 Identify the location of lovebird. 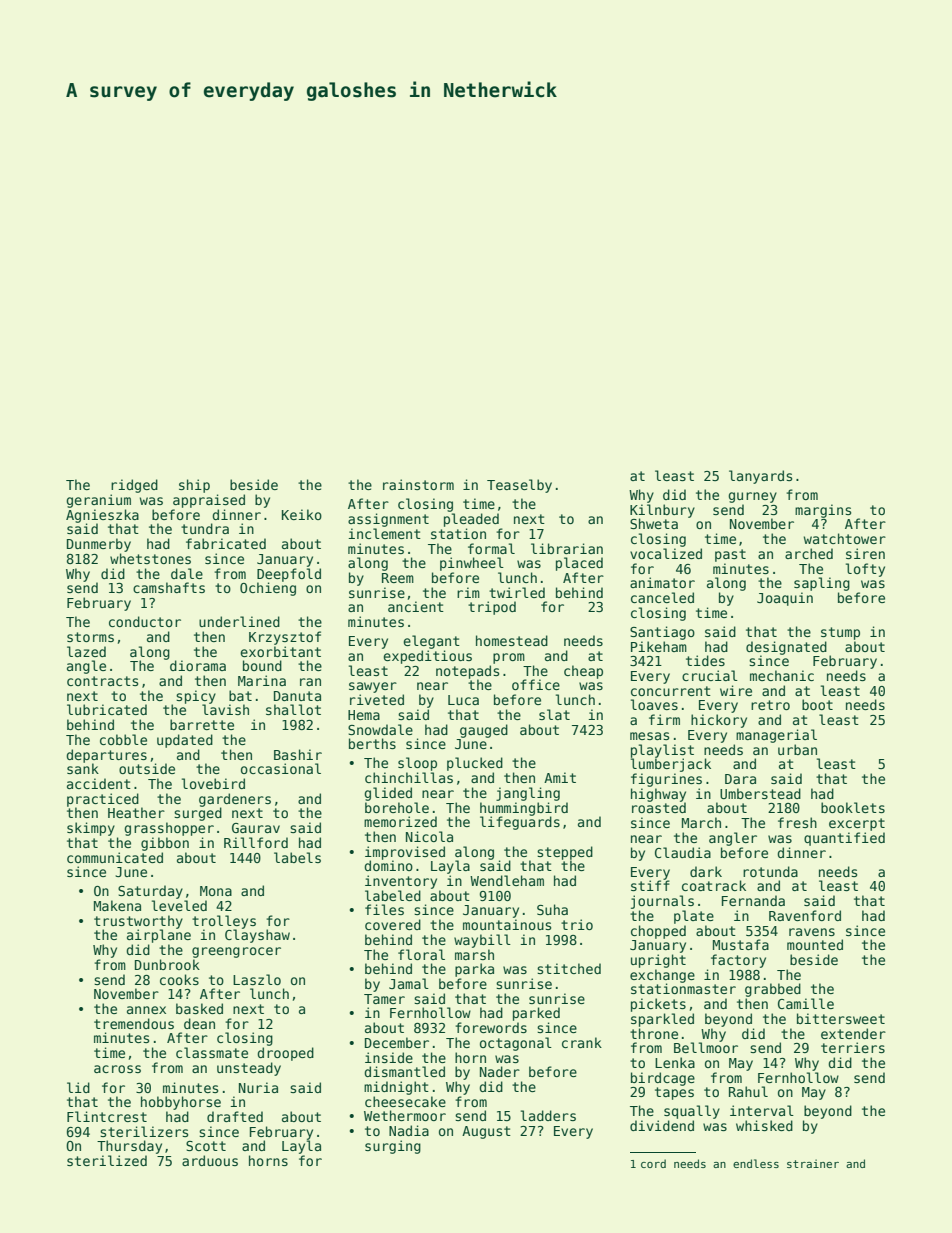
(213, 783).
